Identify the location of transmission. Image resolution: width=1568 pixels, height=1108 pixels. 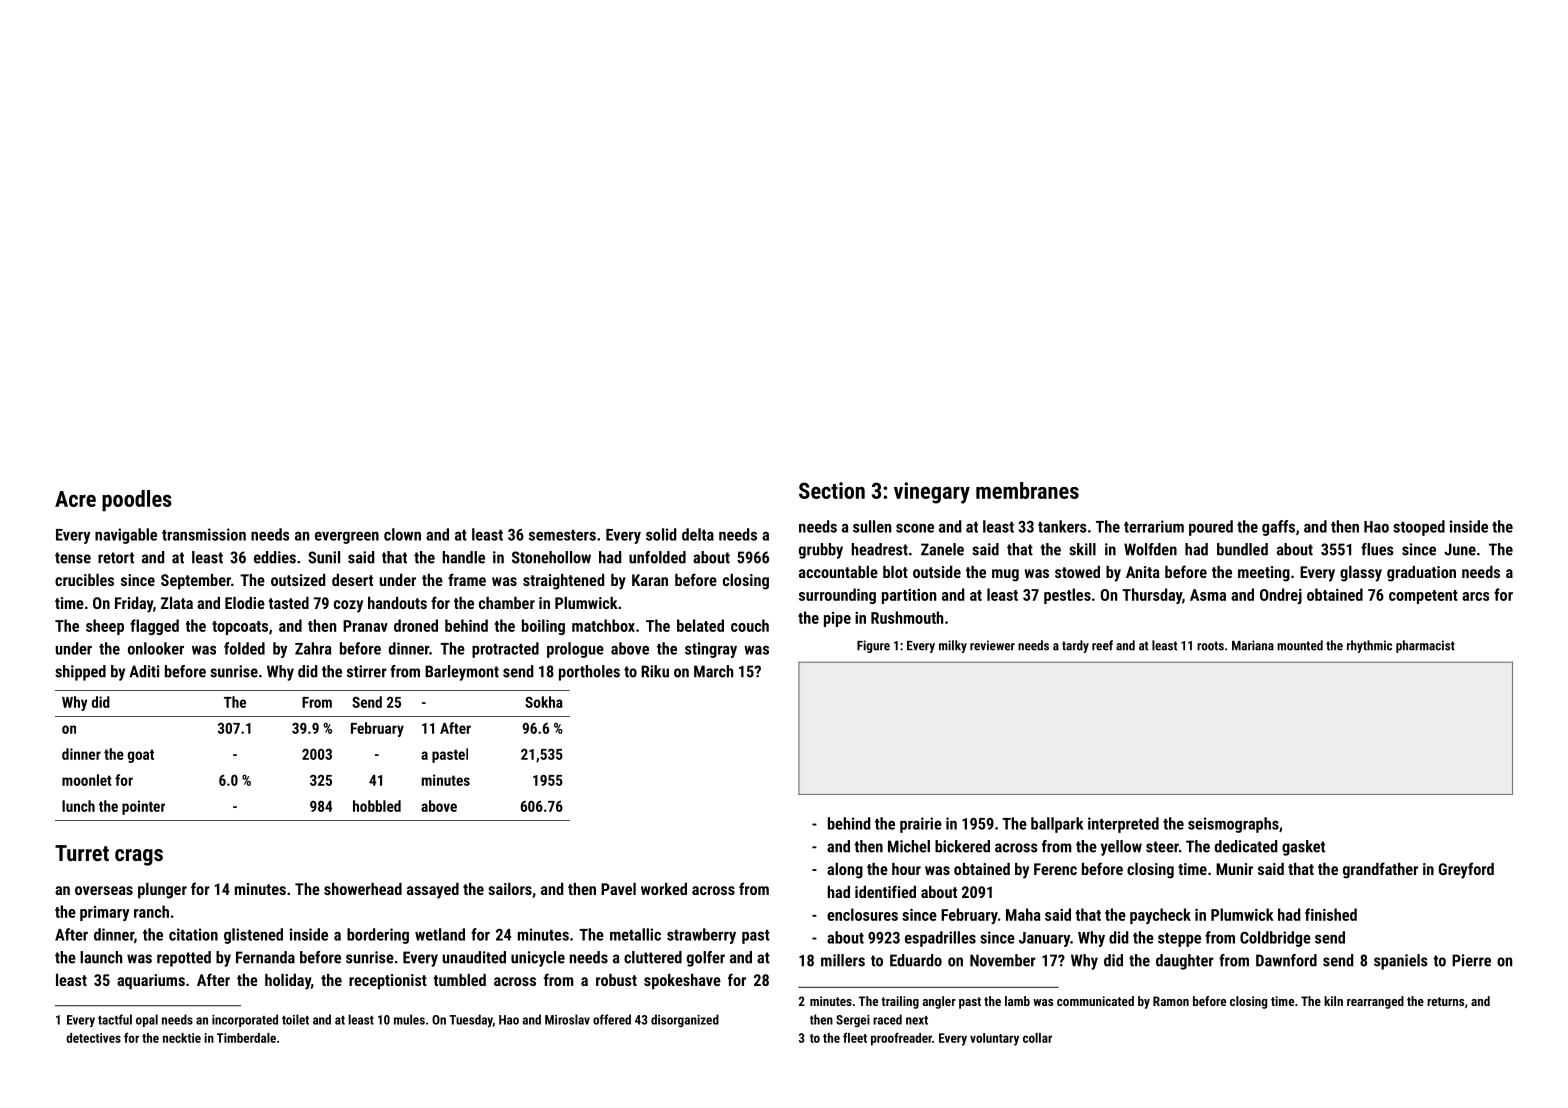
(204, 534).
